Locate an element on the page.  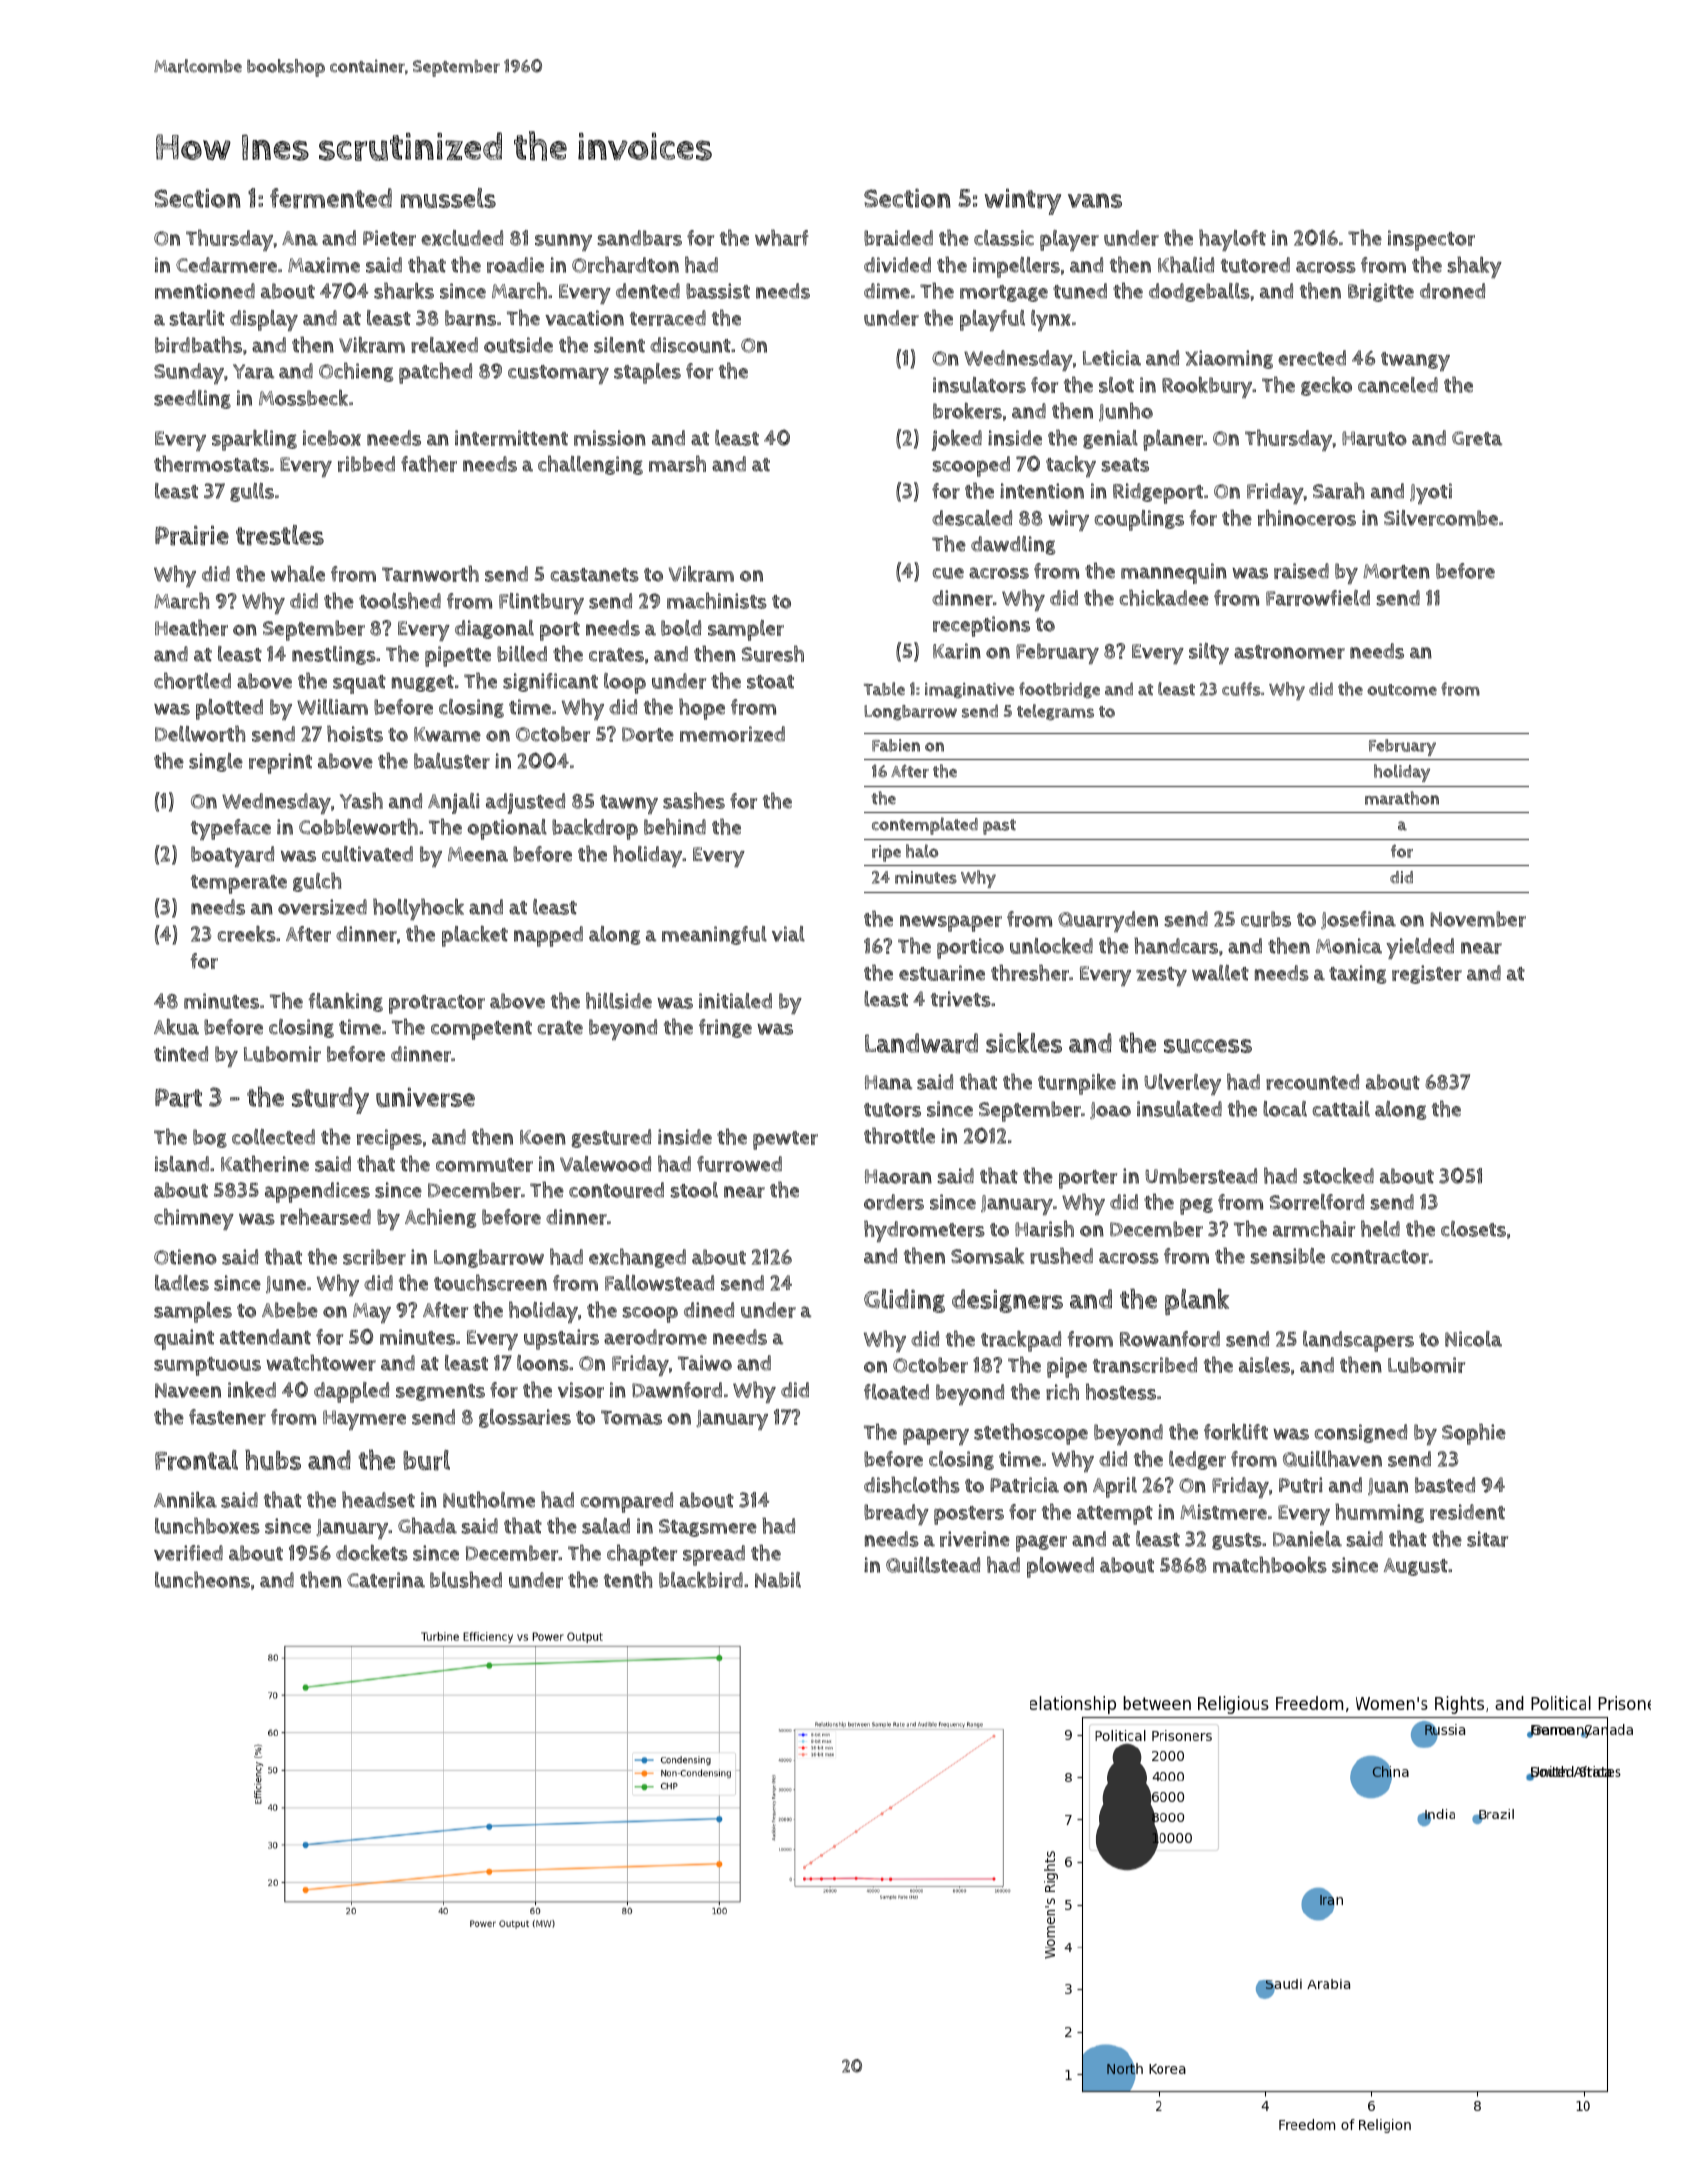
wintry is located at coordinates (1022, 201).
